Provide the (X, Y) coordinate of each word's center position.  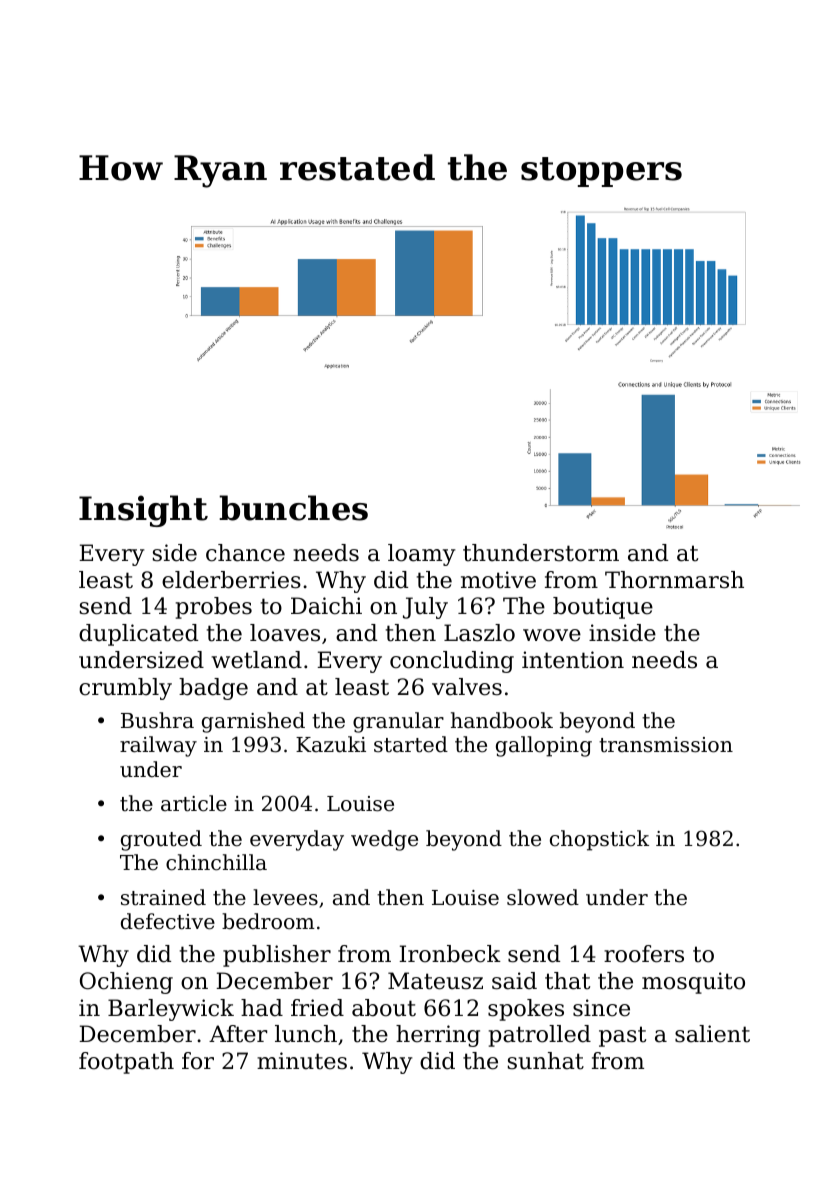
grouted (161, 840)
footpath (126, 1063)
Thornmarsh (674, 580)
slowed (543, 897)
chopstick (599, 840)
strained (163, 897)
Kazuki (331, 744)
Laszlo (479, 633)
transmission (666, 745)
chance (245, 553)
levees (285, 897)
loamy (422, 555)
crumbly (125, 689)
